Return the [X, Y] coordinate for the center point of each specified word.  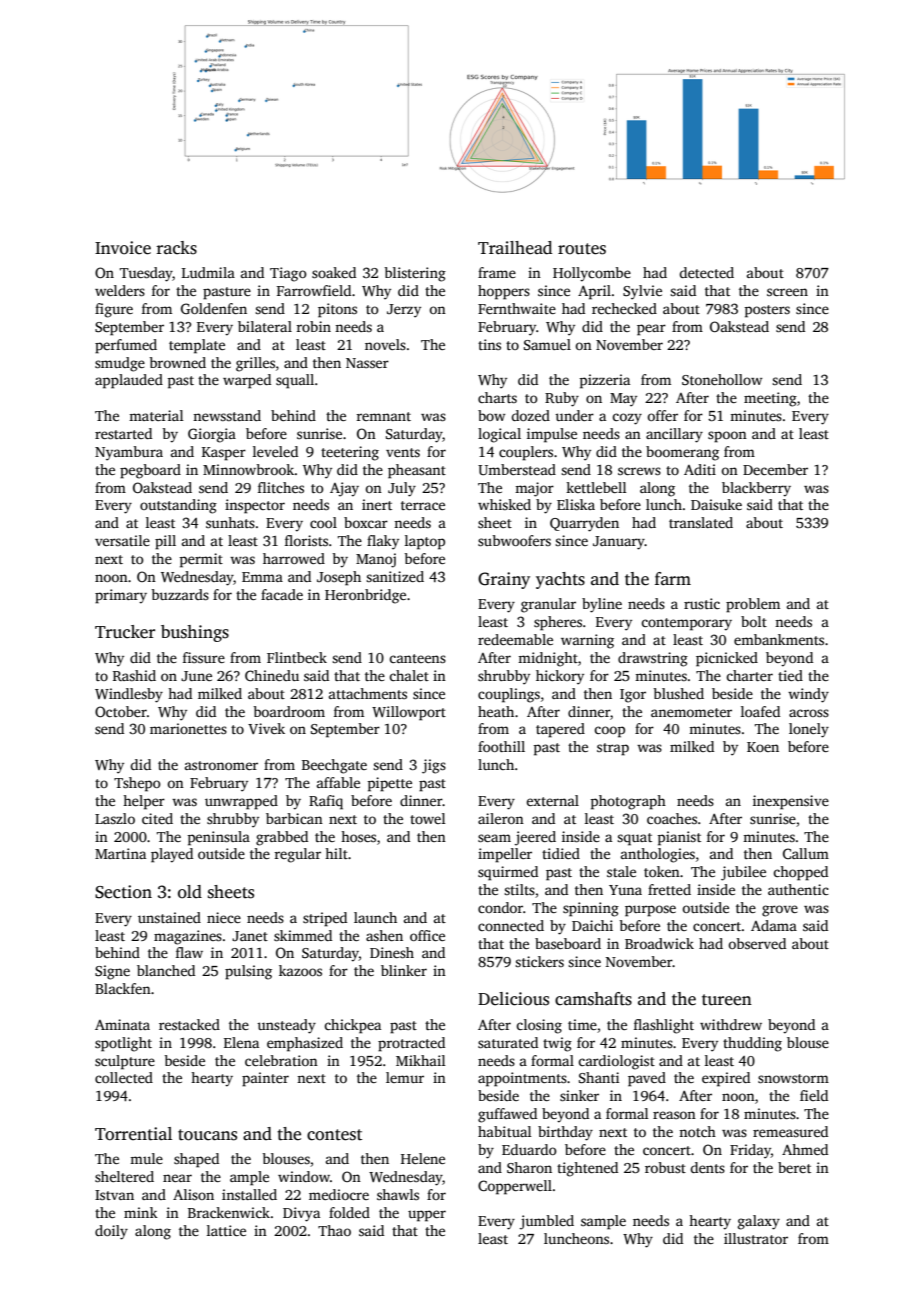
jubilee [743, 873]
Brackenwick [229, 1212]
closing [539, 1026]
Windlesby [129, 695]
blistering [415, 274]
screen [787, 292]
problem [753, 605]
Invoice [123, 248]
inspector [255, 506]
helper [144, 802]
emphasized [305, 1044]
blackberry [756, 489]
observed [757, 943]
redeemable [515, 639]
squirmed [508, 873]
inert [377, 504]
